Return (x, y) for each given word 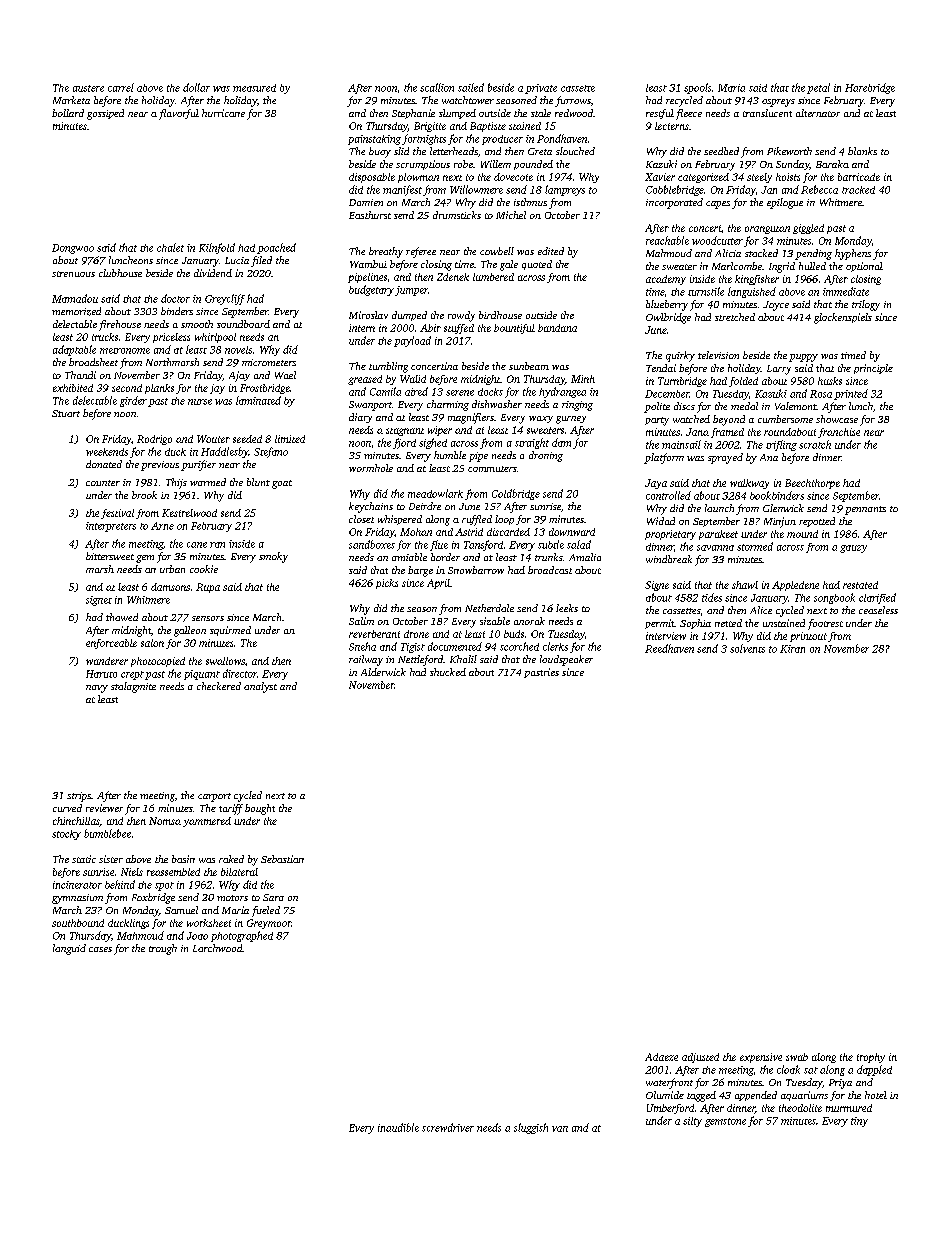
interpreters (111, 527)
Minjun (780, 522)
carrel (121, 87)
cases (100, 949)
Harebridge (870, 88)
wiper (440, 431)
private (541, 89)
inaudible (398, 1127)
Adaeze (661, 1057)
